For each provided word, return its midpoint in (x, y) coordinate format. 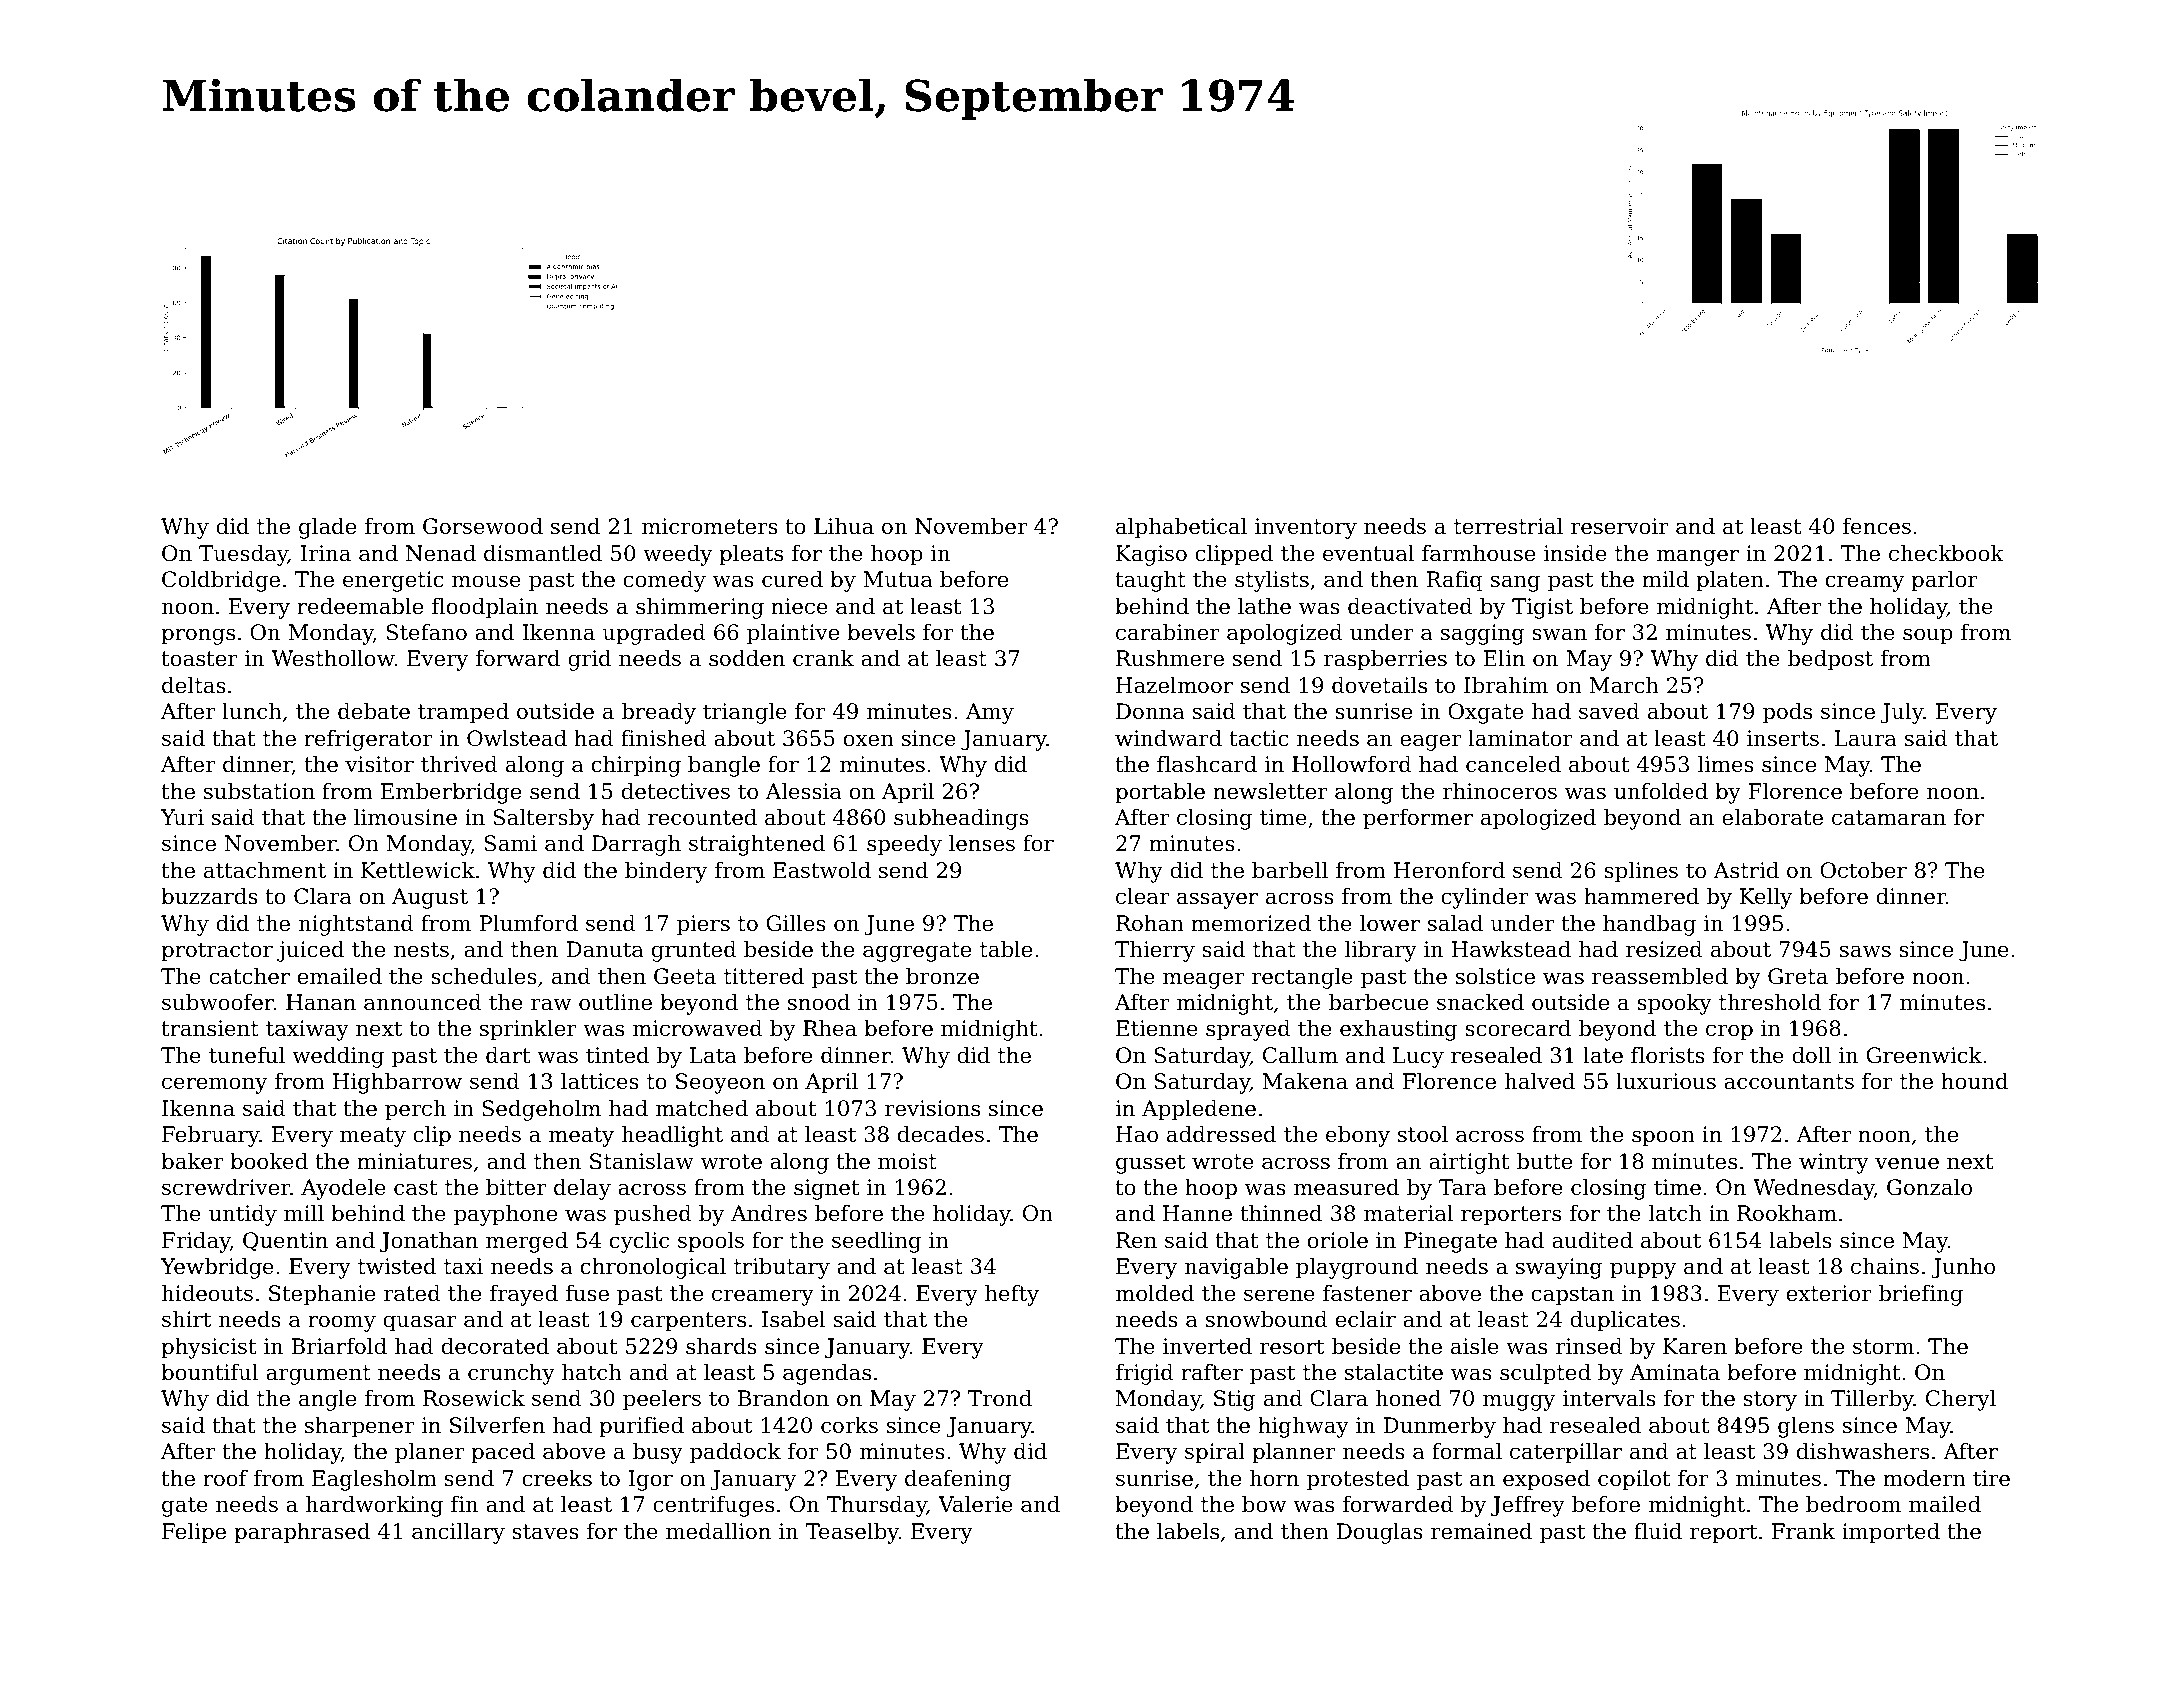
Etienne (1157, 1028)
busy (658, 1453)
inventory (1306, 528)
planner (1293, 1453)
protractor (217, 952)
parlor (1944, 581)
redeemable (360, 606)
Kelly (1766, 898)
